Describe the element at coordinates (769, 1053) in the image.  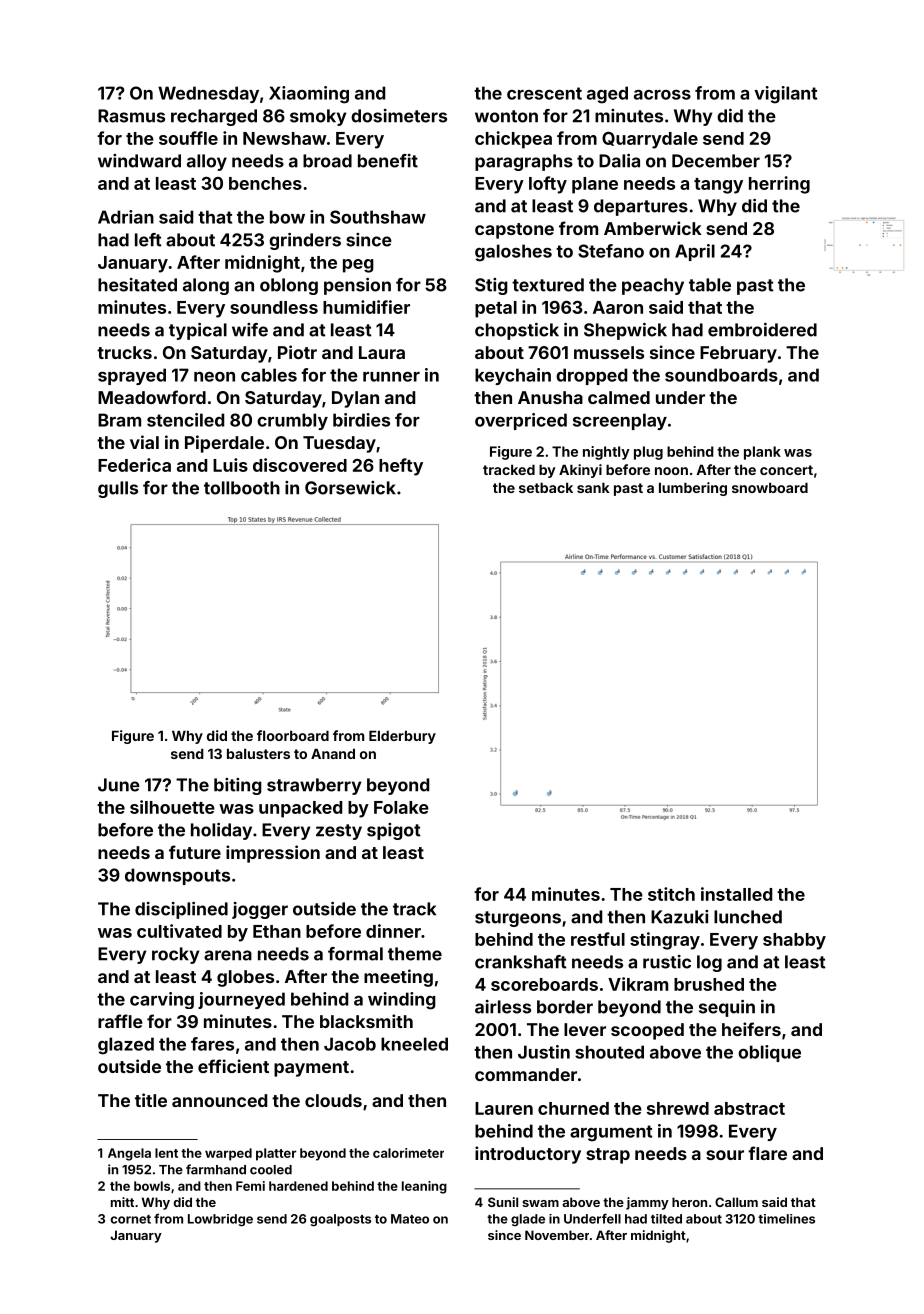
I see `oblique` at that location.
